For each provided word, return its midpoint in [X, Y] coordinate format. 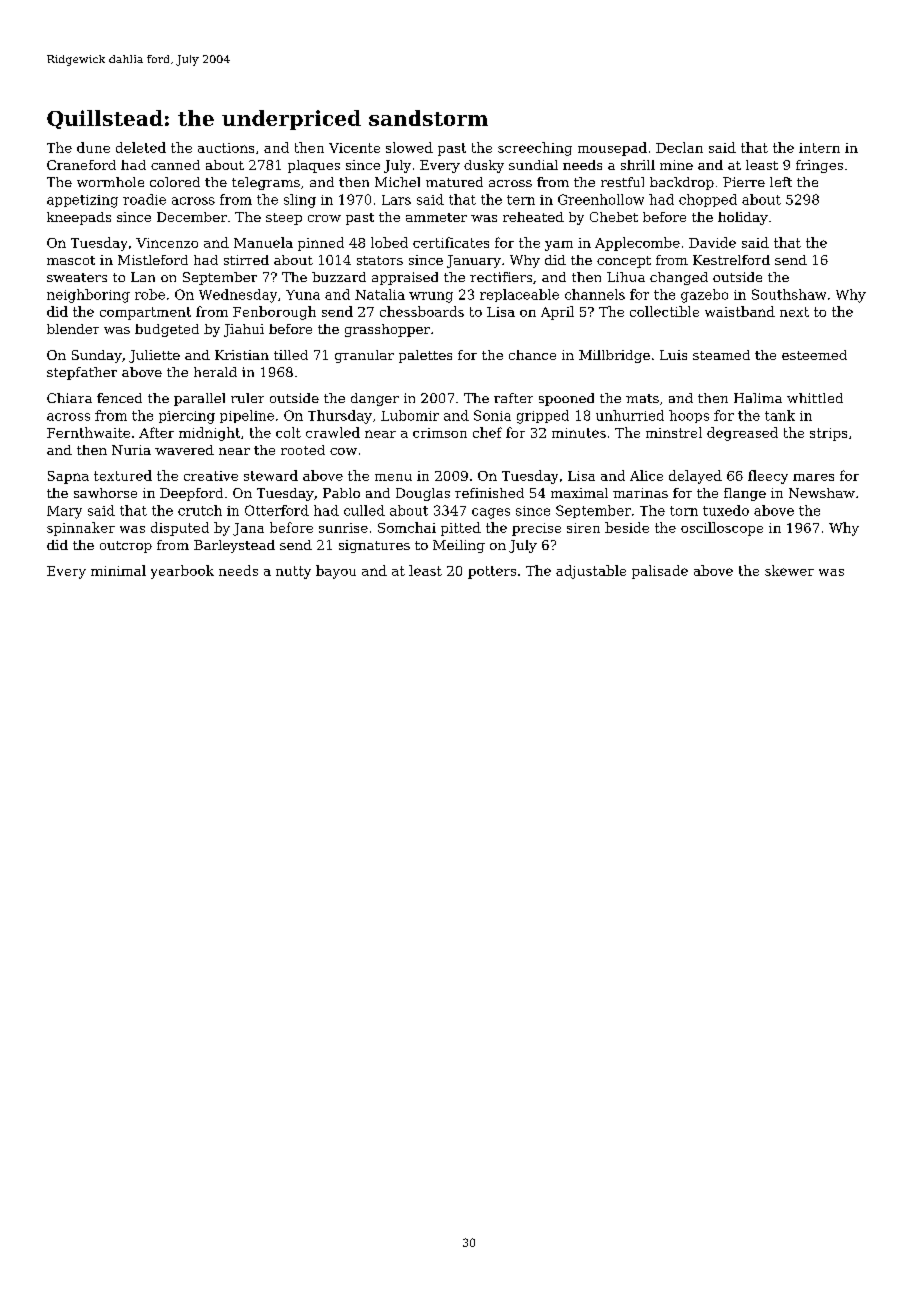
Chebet [614, 217]
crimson [440, 433]
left [781, 182]
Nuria [131, 450]
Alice [646, 475]
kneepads [79, 218]
